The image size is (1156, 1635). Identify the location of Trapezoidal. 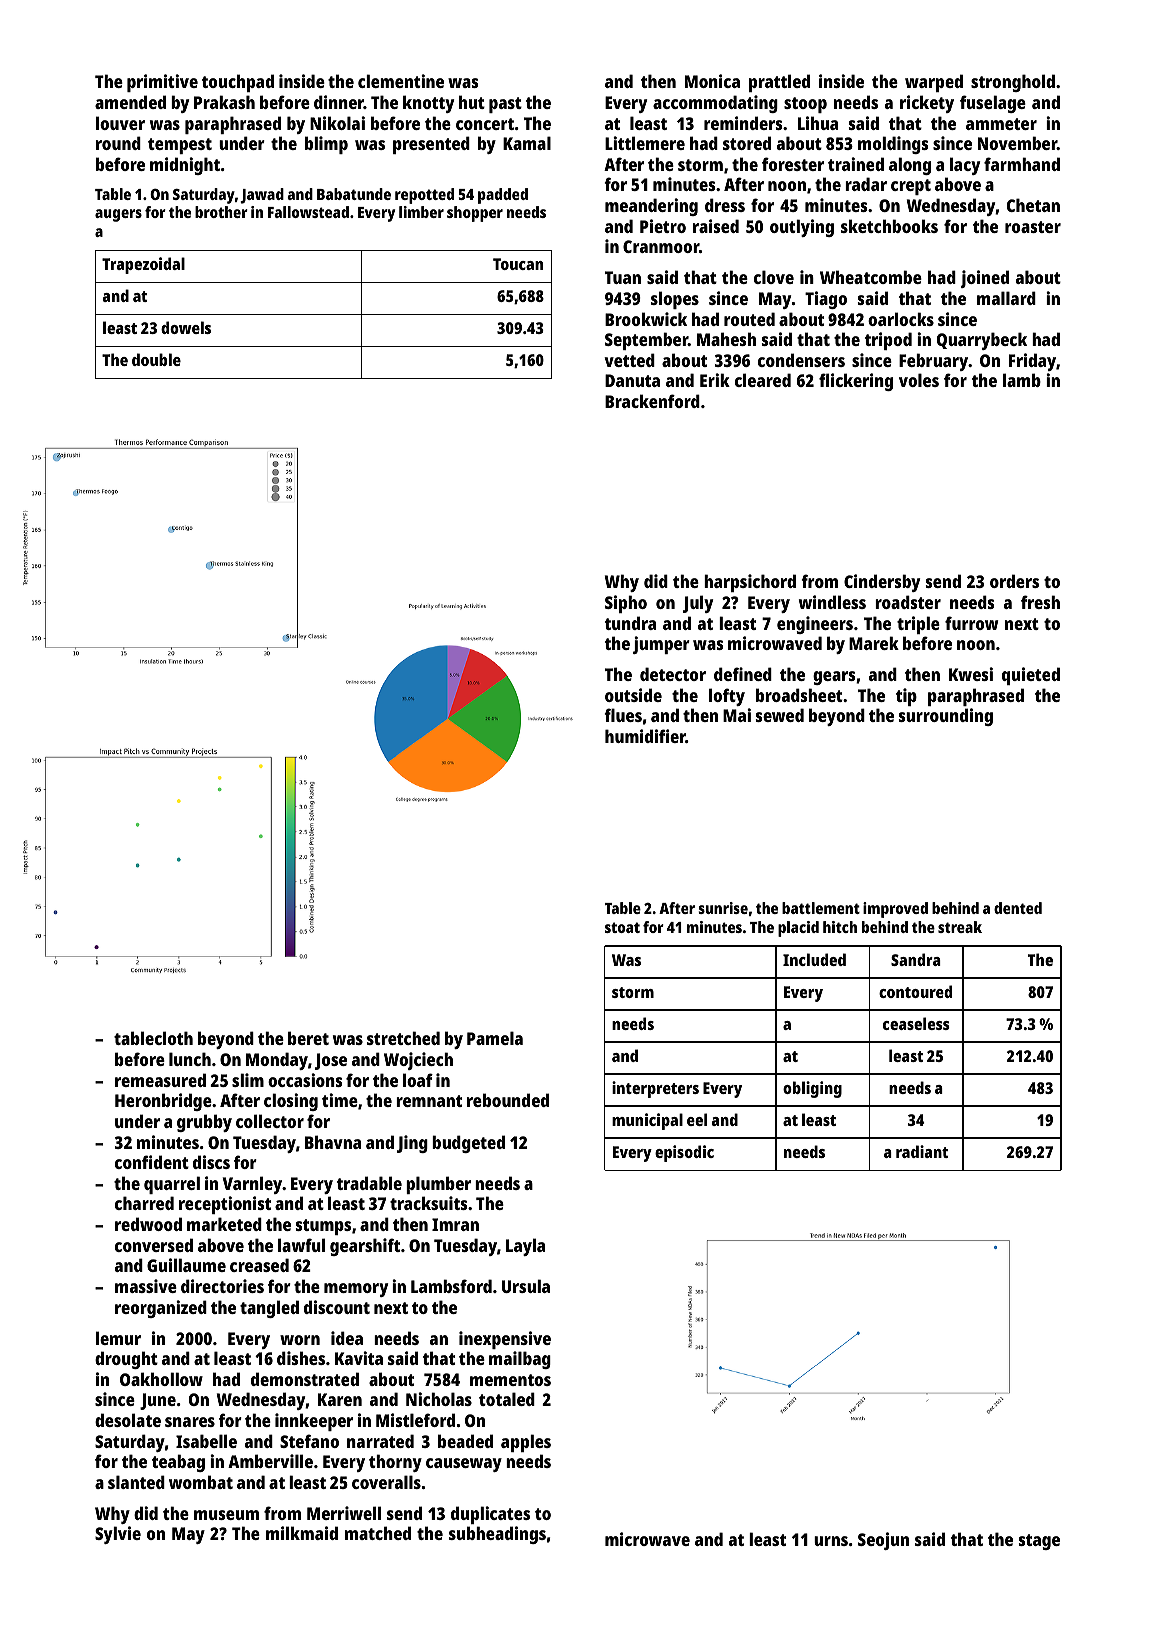
(143, 265).
